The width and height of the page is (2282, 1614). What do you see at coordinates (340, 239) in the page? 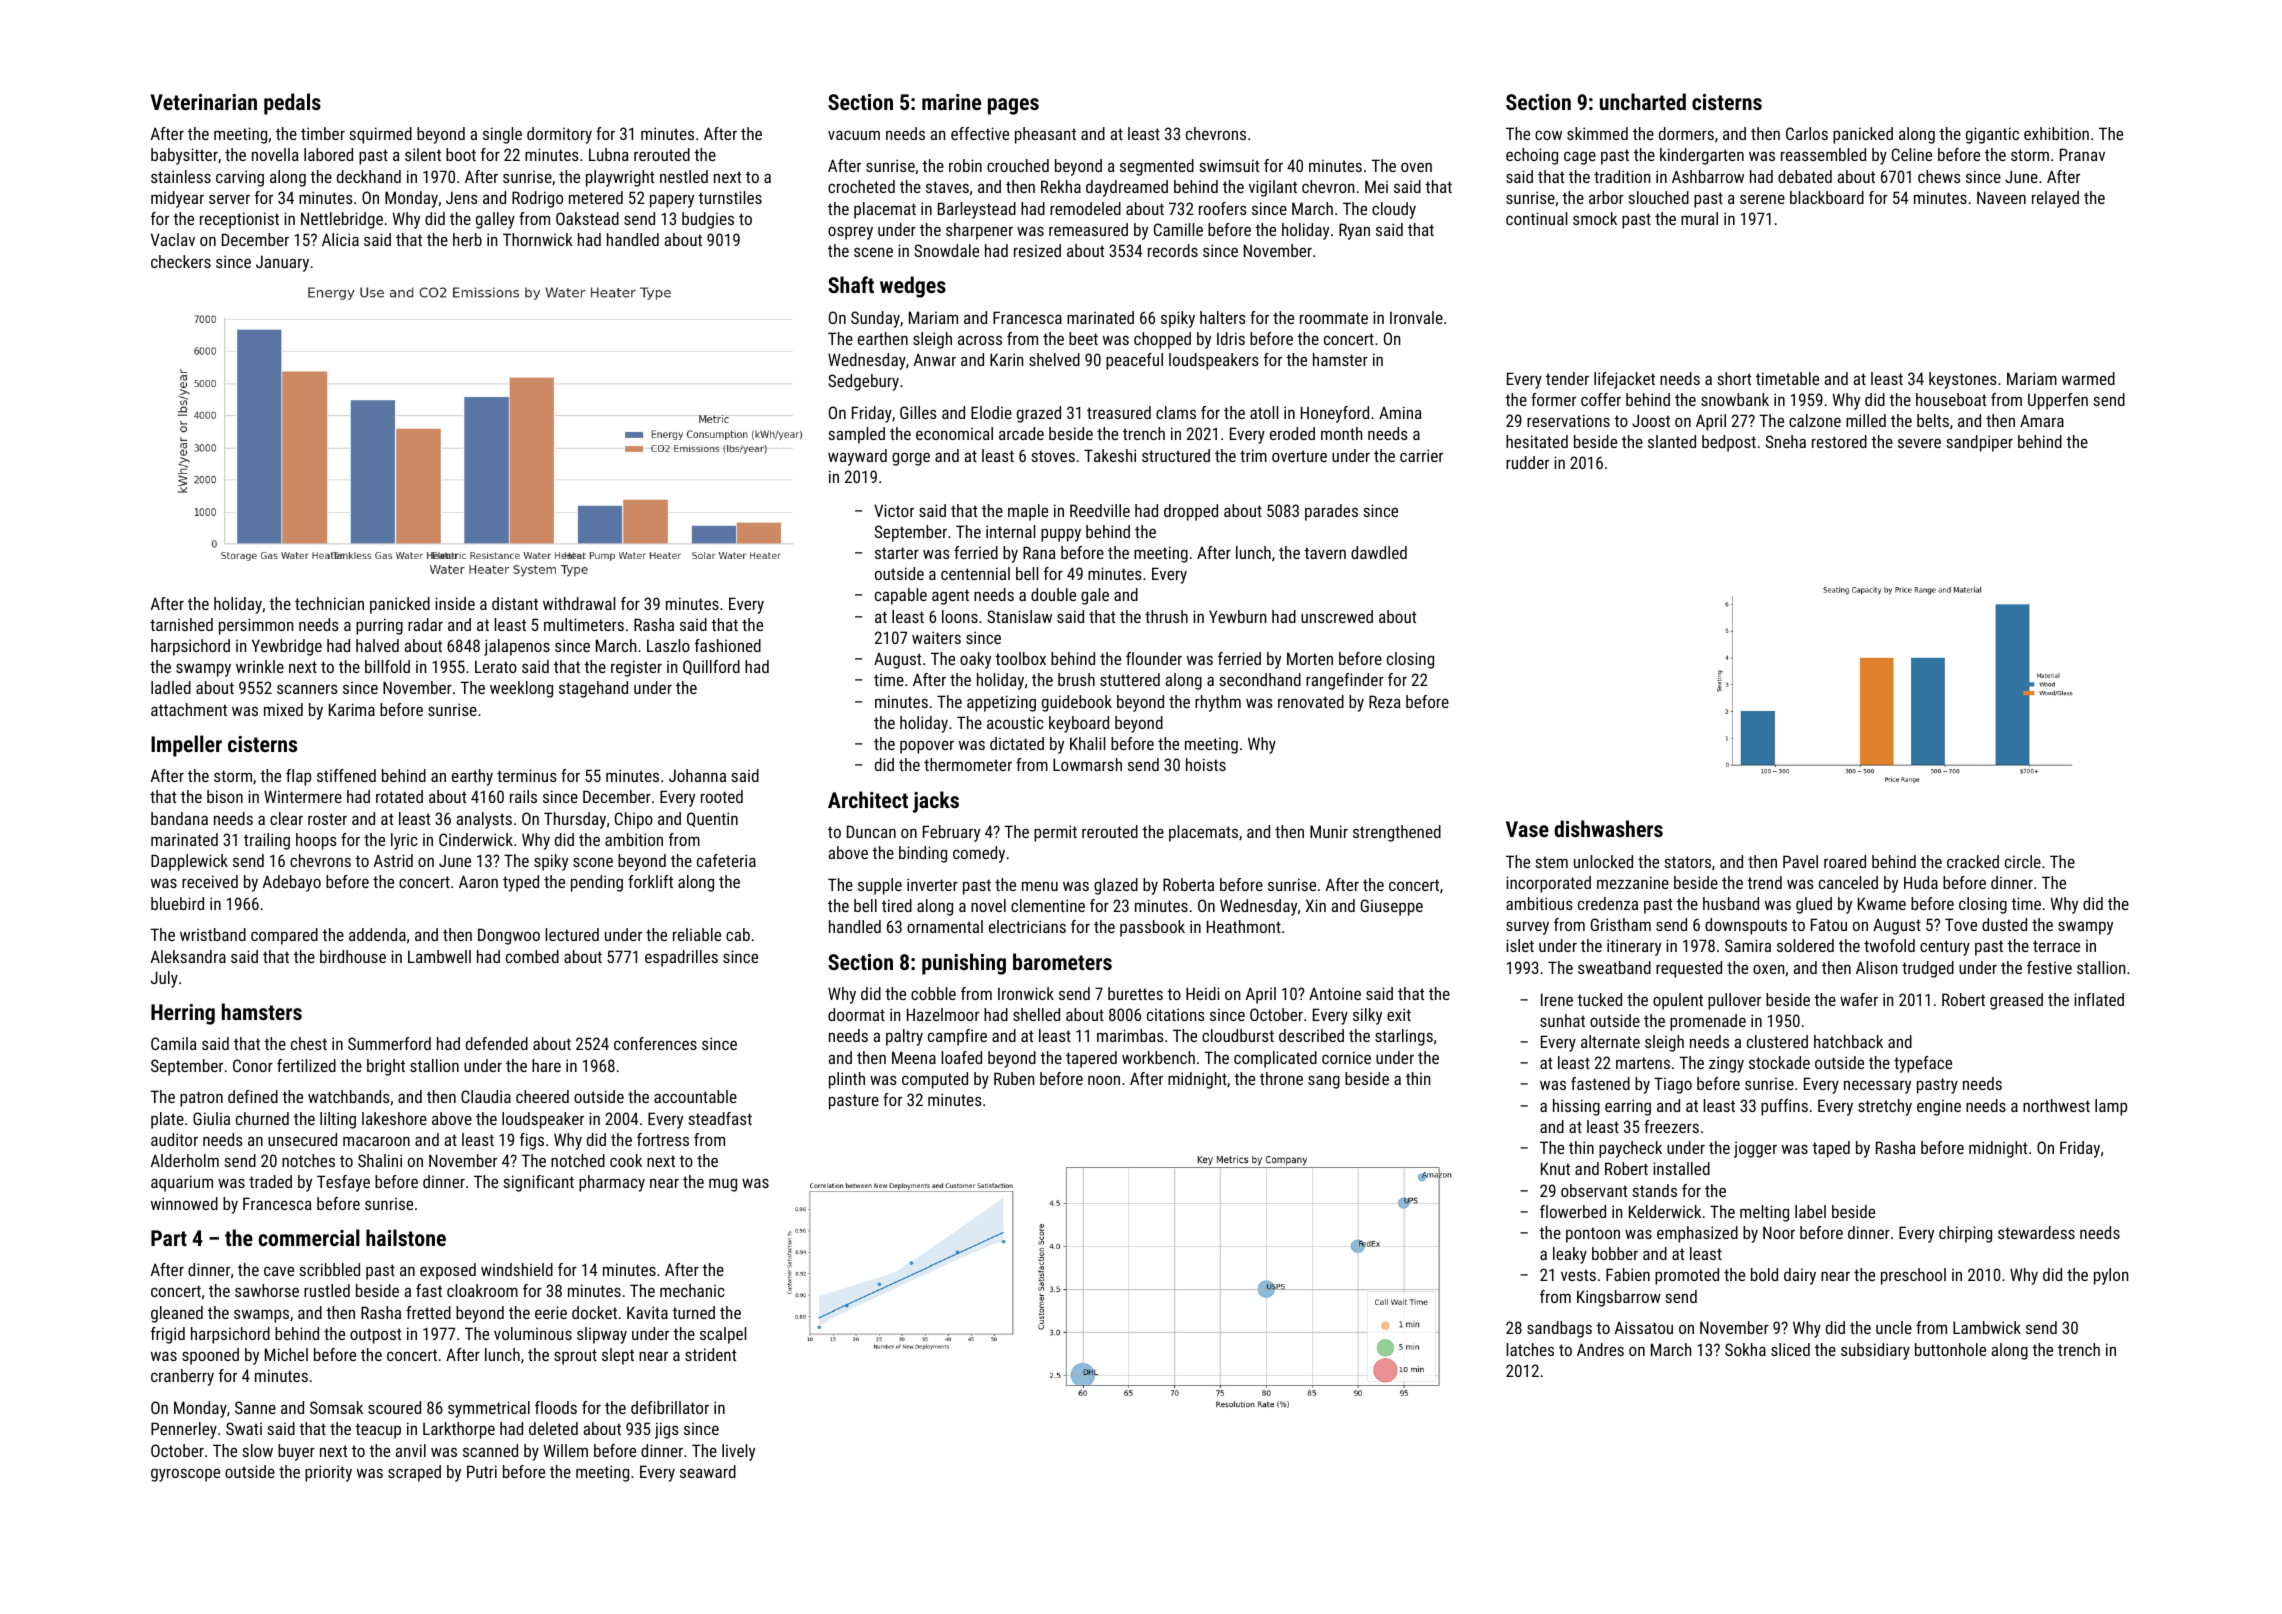
I see `Alicia` at bounding box center [340, 239].
